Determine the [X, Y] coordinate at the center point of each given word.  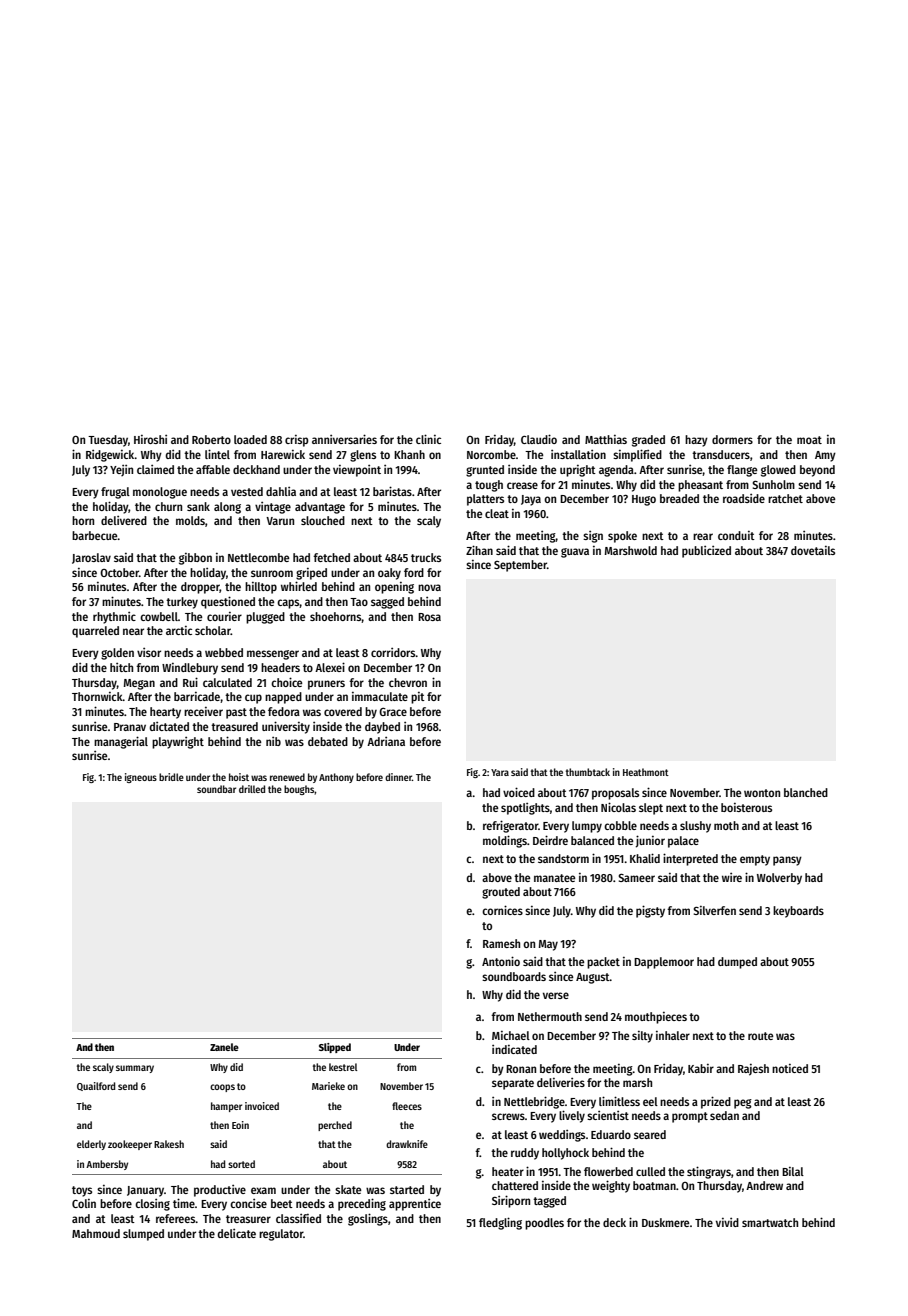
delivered [124, 520]
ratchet [785, 498]
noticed [790, 1068]
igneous [141, 778]
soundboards [514, 976]
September [520, 566]
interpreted [690, 859]
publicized [706, 552]
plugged [265, 618]
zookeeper [130, 1145]
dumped [737, 963]
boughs [299, 790]
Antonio [501, 961]
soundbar [216, 789]
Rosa [429, 617]
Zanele [224, 1047]
